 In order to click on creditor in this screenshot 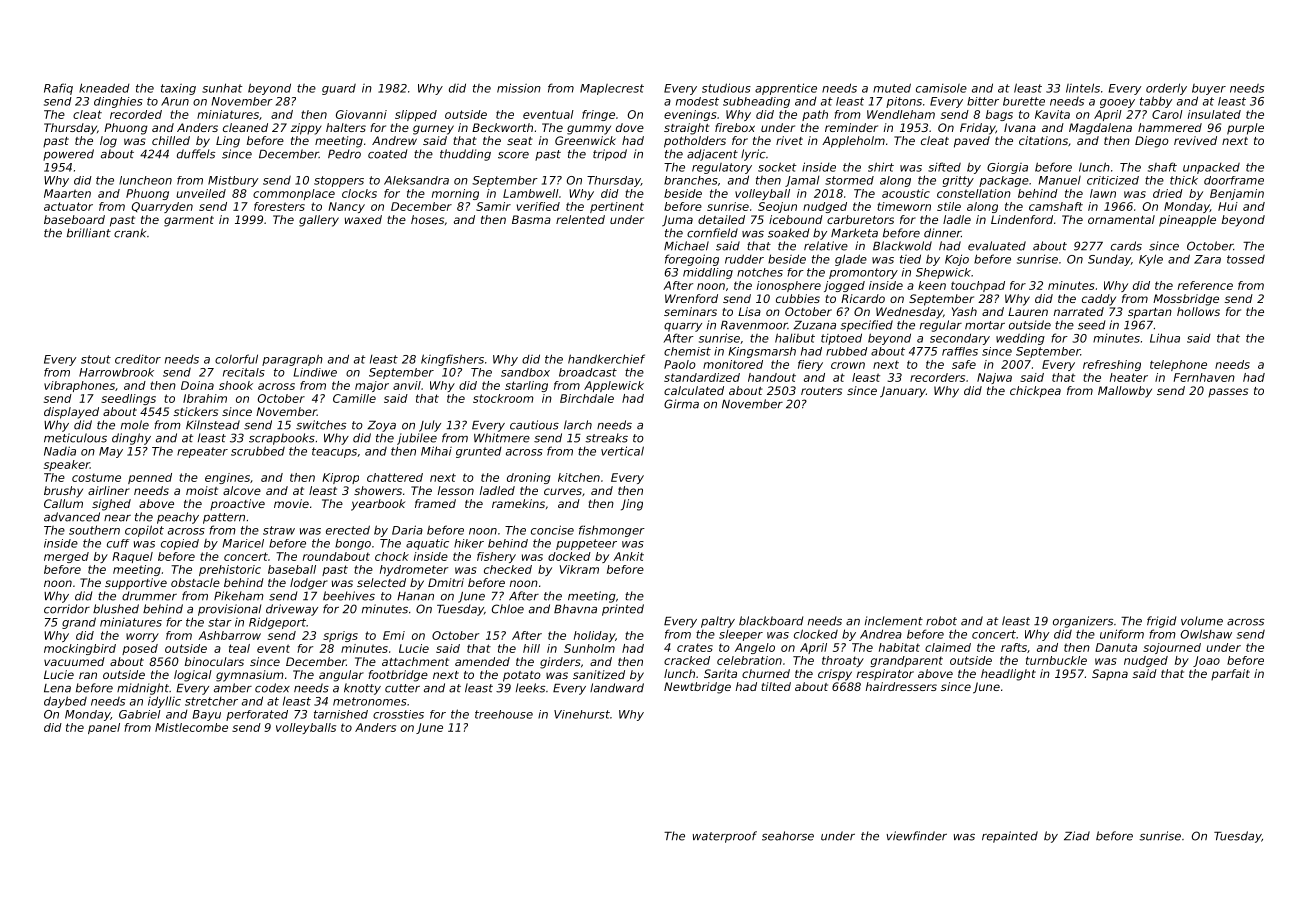, I will do `click(138, 359)`.
